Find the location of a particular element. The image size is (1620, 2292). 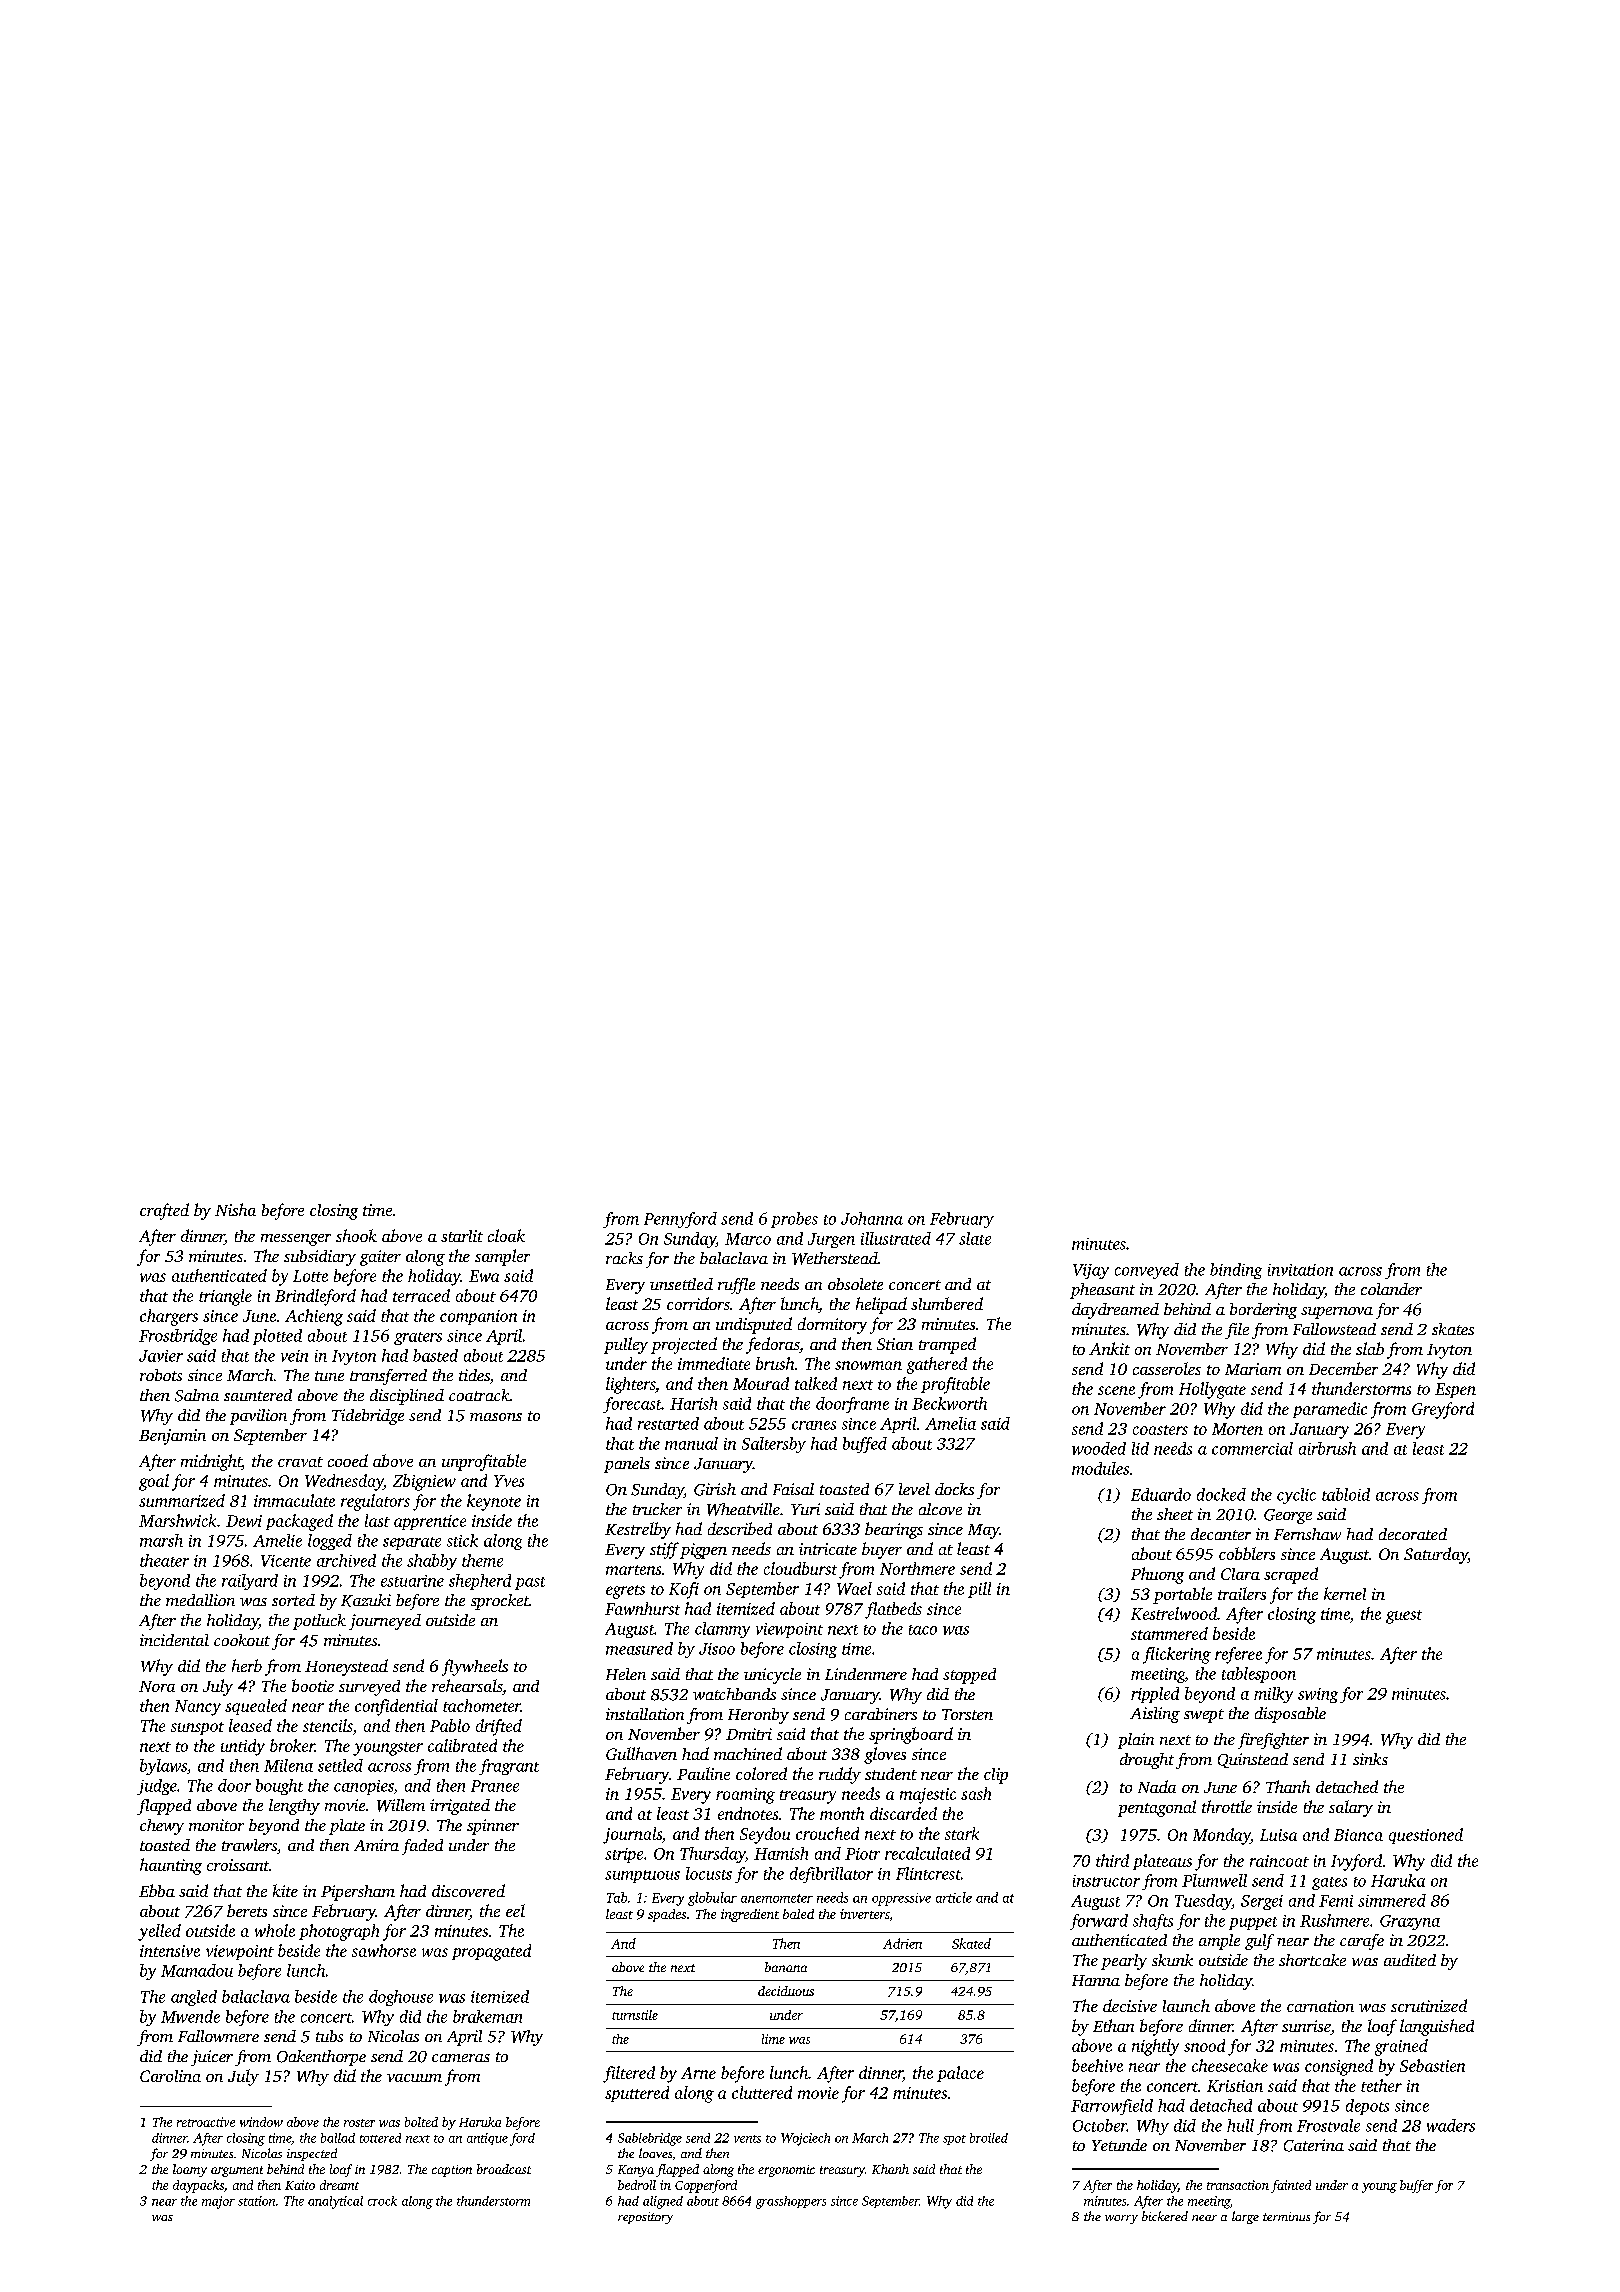

Khanh is located at coordinates (890, 2169).
